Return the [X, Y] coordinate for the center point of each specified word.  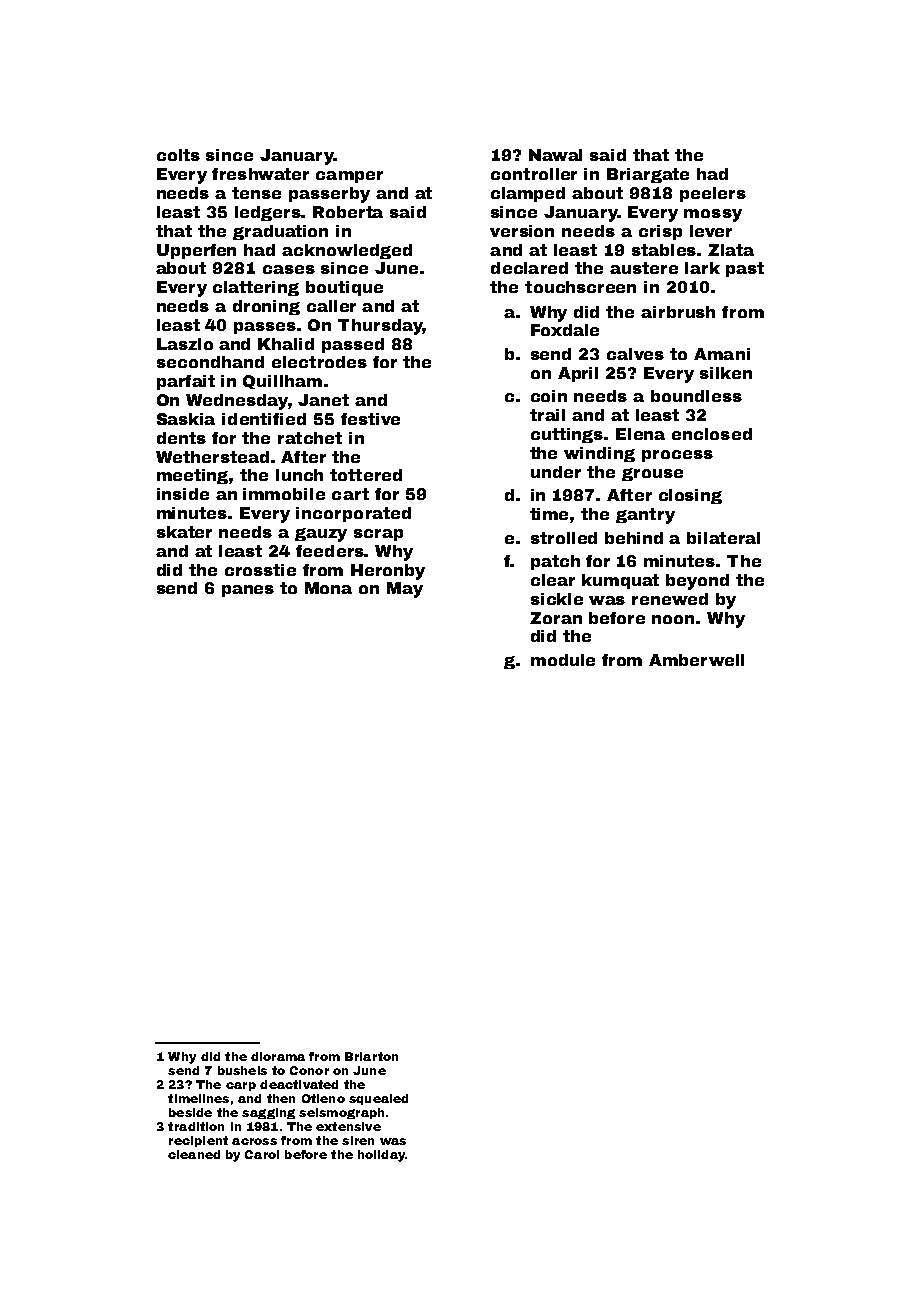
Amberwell [696, 660]
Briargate [648, 175]
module [563, 660]
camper [349, 177]
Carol [262, 1154]
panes [248, 591]
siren [358, 1140]
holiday [381, 1156]
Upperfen [196, 251]
